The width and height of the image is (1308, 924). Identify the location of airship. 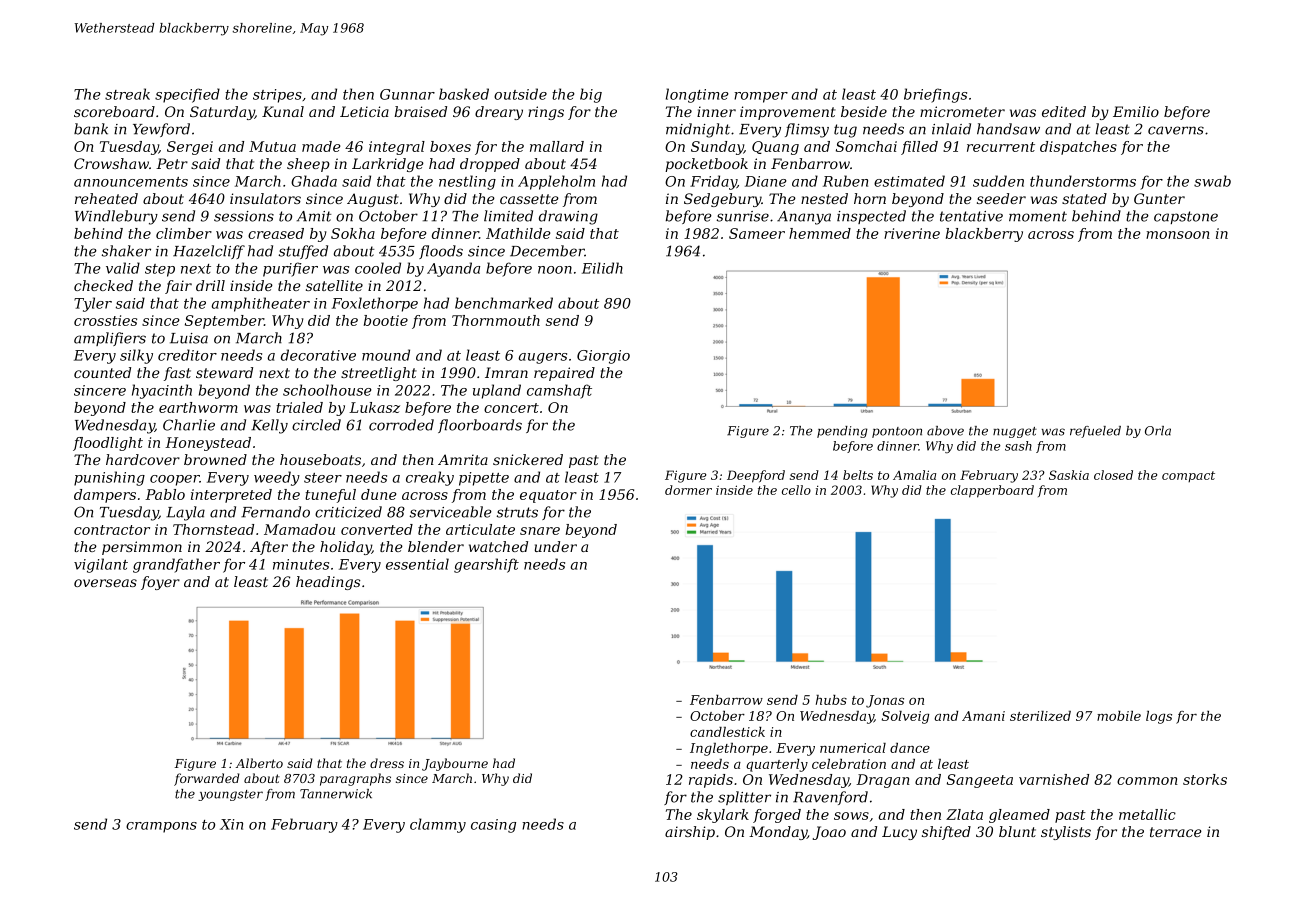
(690, 833).
